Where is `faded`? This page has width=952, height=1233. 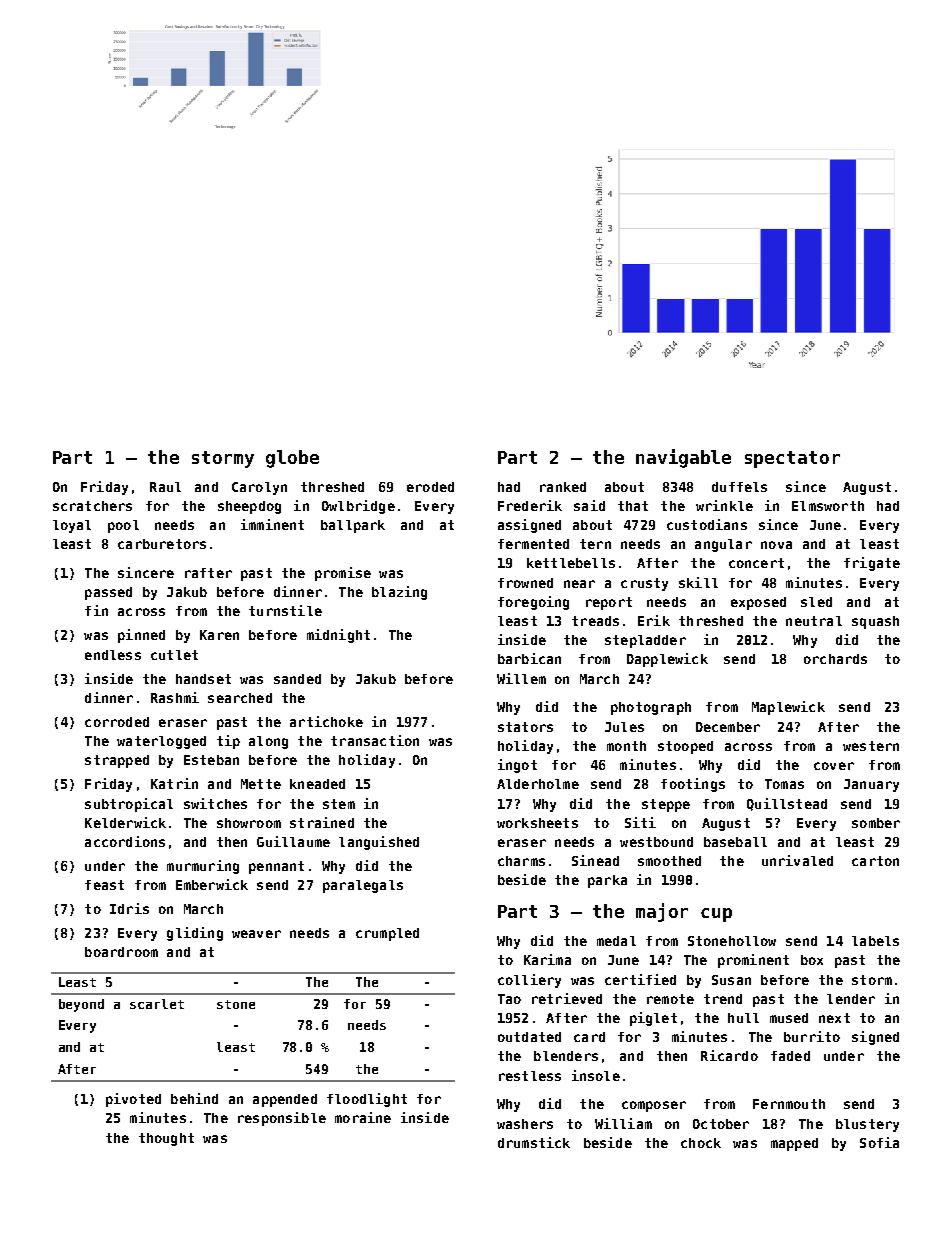
faded is located at coordinates (790, 1056).
